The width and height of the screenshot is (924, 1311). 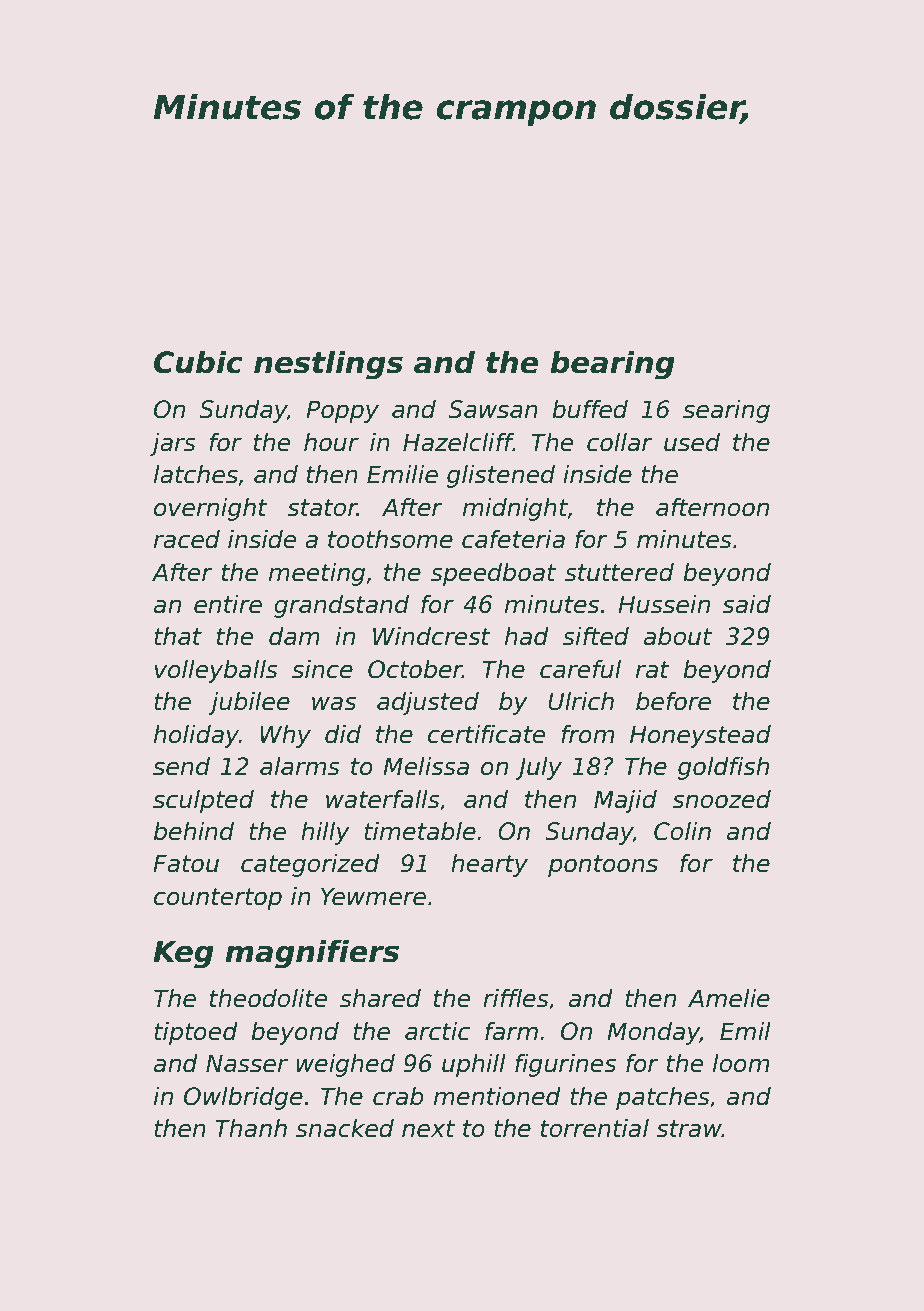 I want to click on Sawsan, so click(x=493, y=409).
